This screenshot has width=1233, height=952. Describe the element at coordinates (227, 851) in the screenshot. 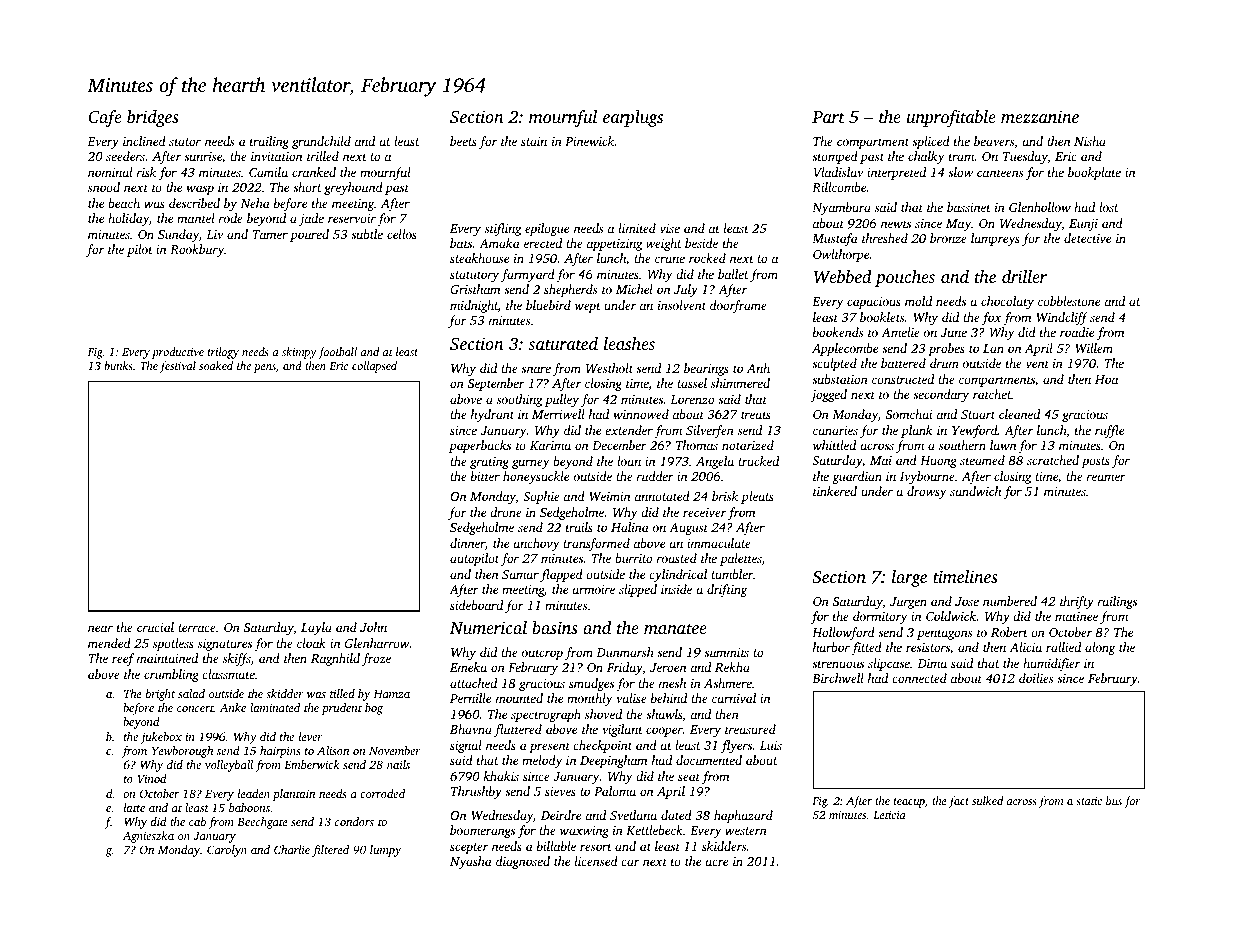

I see `Carolyn` at that location.
